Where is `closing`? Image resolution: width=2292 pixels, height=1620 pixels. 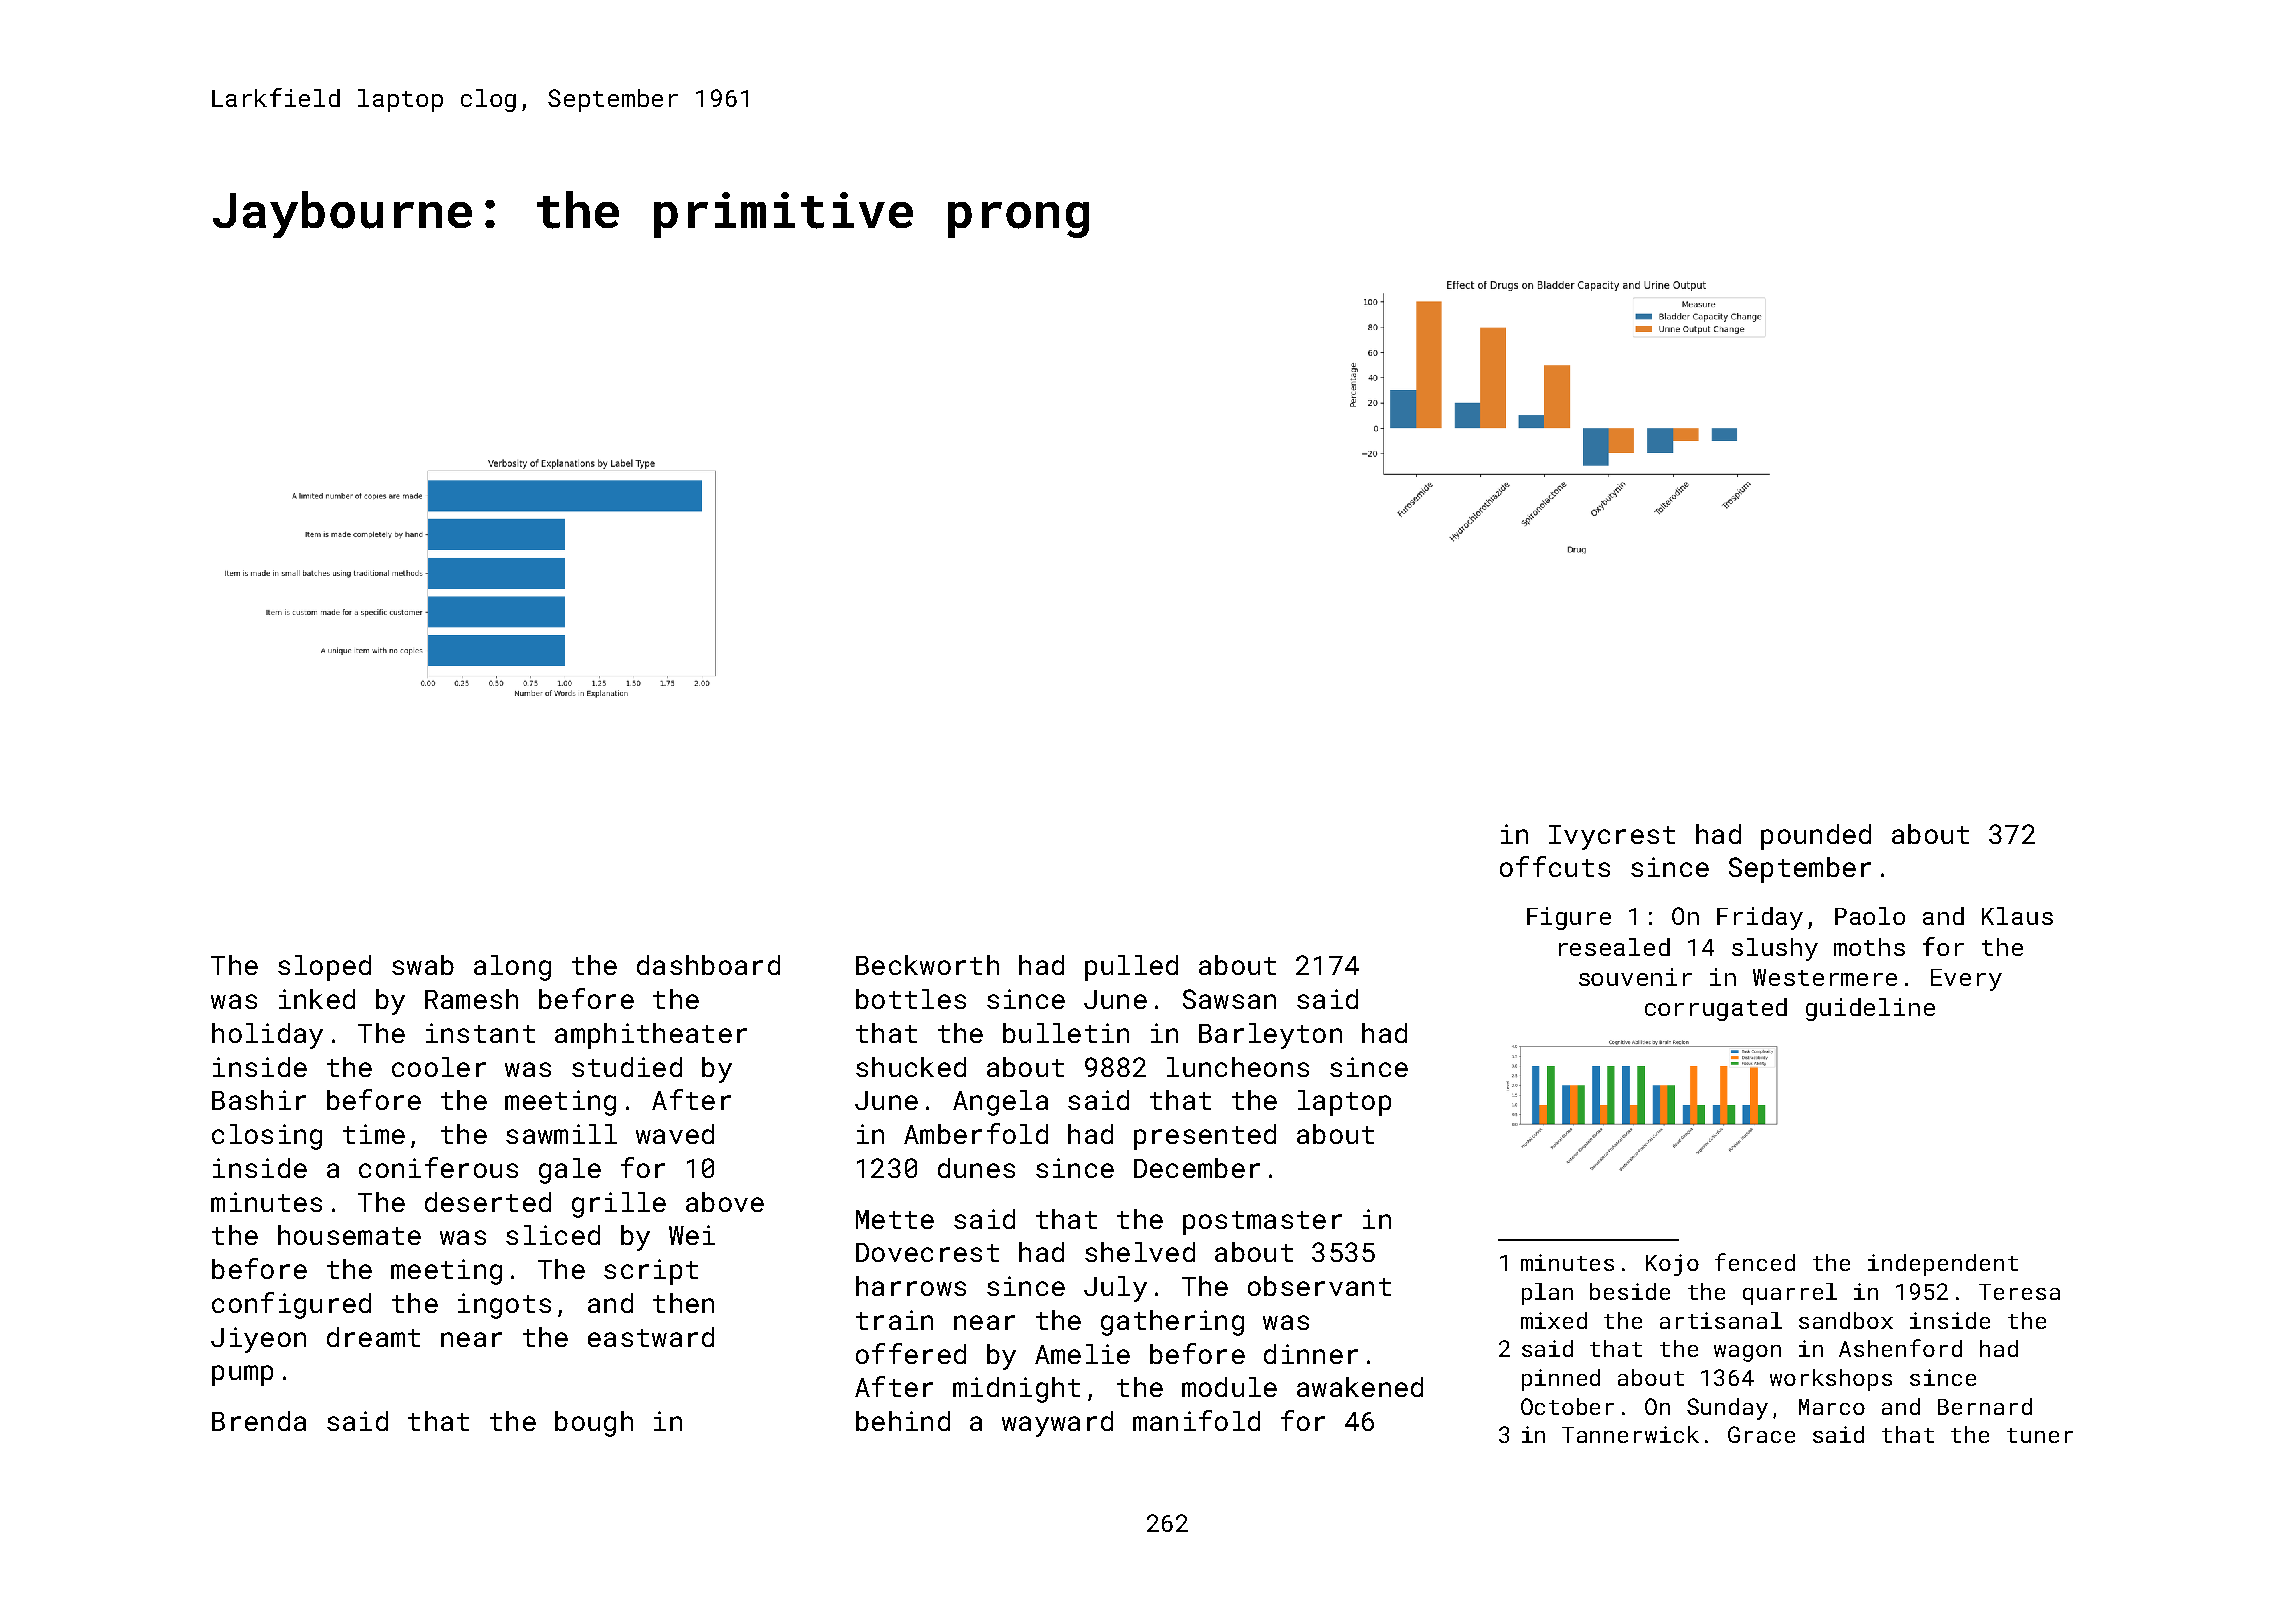
closing is located at coordinates (267, 1137).
